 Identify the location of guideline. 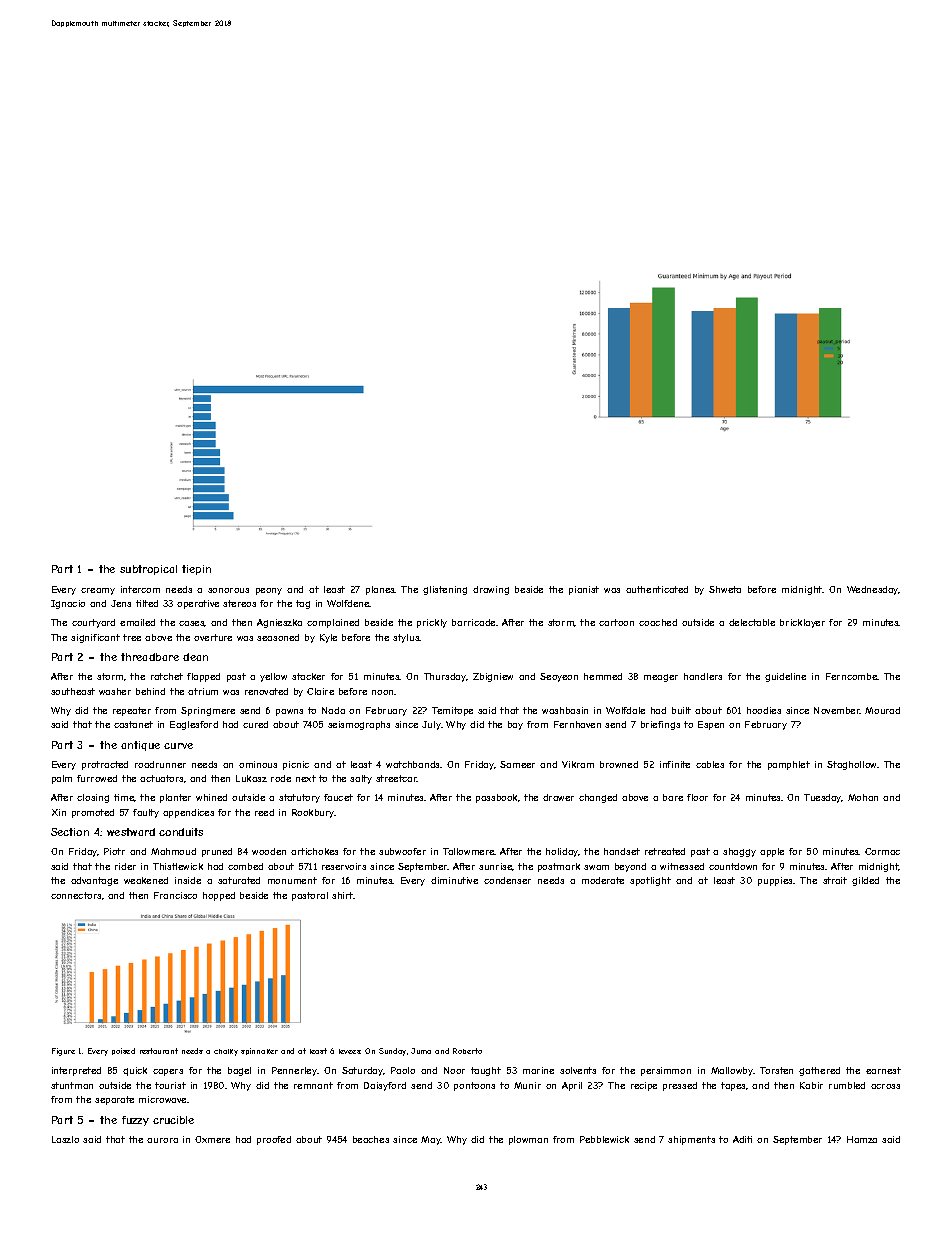
(785, 677).
